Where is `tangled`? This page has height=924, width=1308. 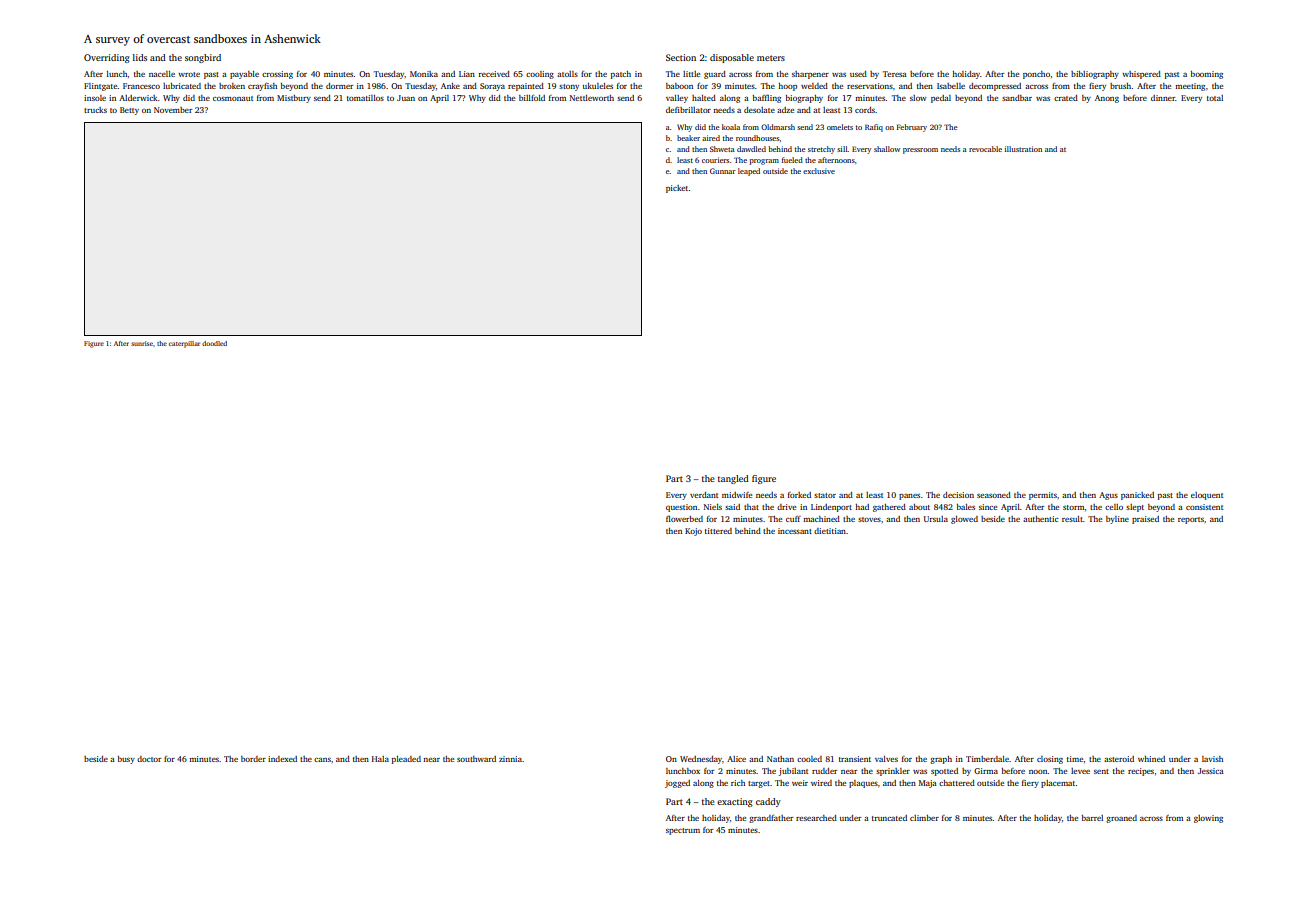 tangled is located at coordinates (733, 479).
